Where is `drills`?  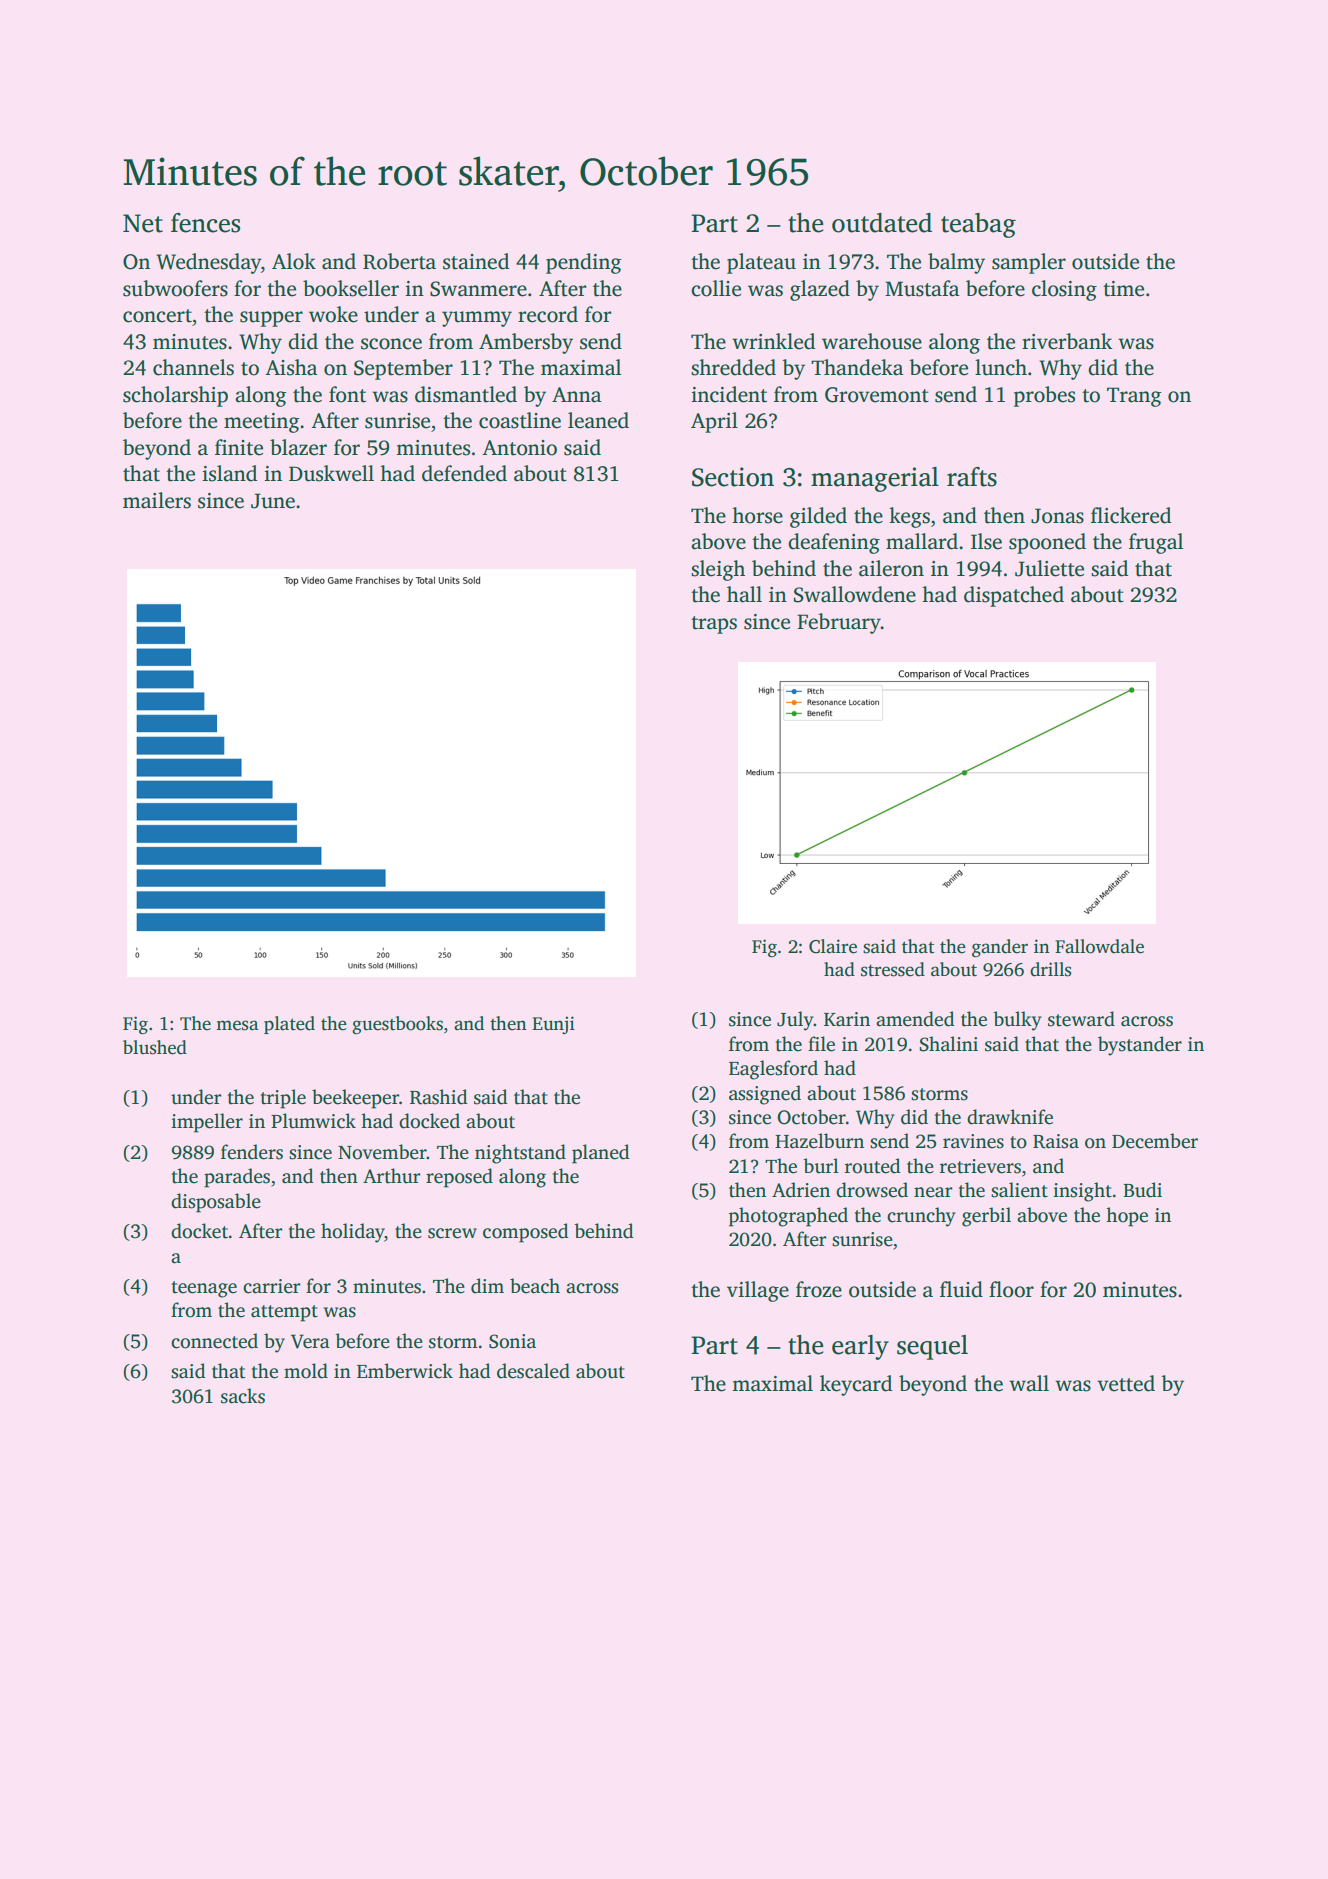 drills is located at coordinates (1051, 969).
